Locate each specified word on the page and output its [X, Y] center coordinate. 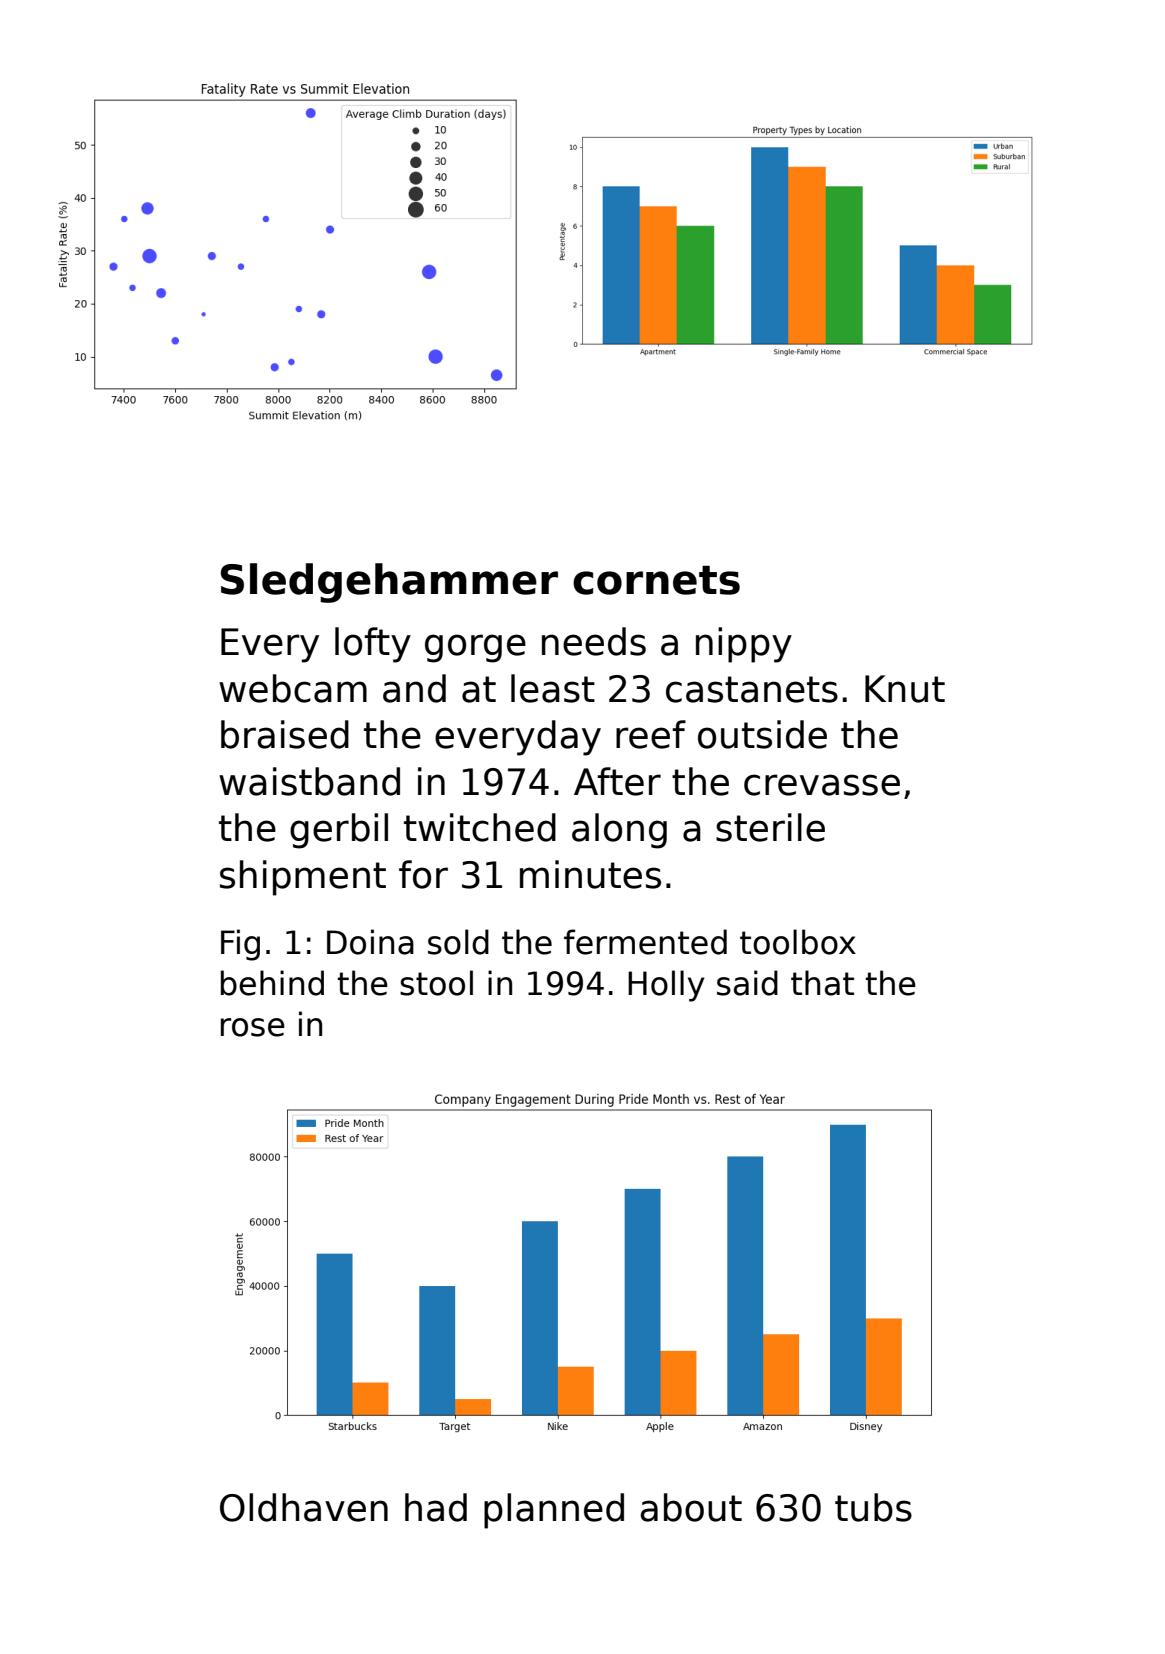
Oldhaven [304, 1507]
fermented [645, 942]
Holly [666, 986]
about [691, 1507]
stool [436, 983]
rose [253, 1027]
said [747, 983]
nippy [744, 645]
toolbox [798, 942]
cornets [656, 580]
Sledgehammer [389, 583]
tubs [873, 1507]
